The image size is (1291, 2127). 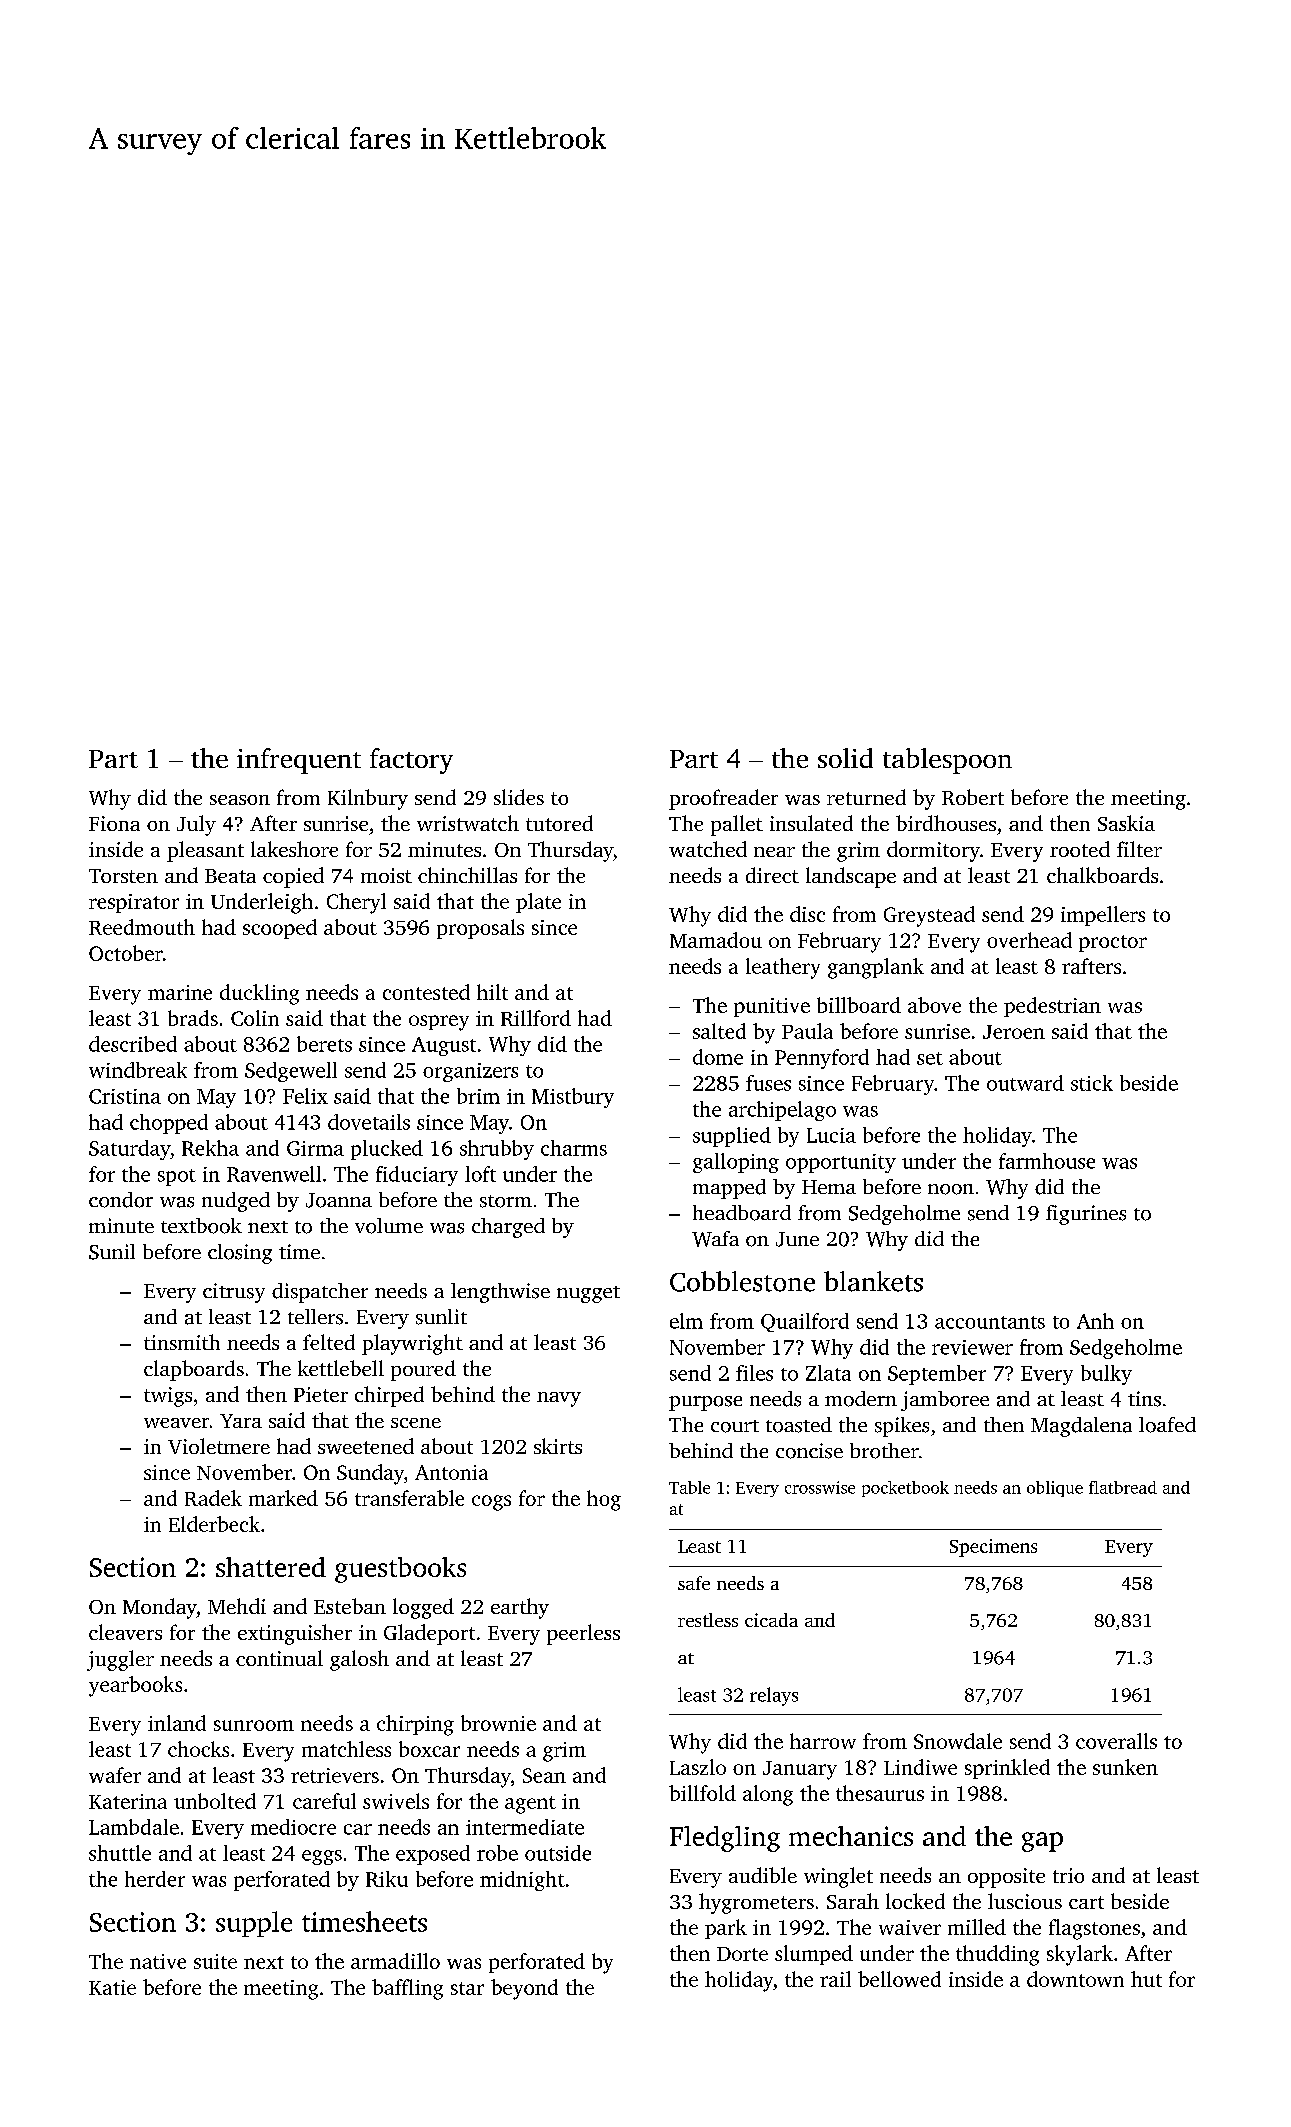 What do you see at coordinates (299, 761) in the screenshot?
I see `infrequent` at bounding box center [299, 761].
